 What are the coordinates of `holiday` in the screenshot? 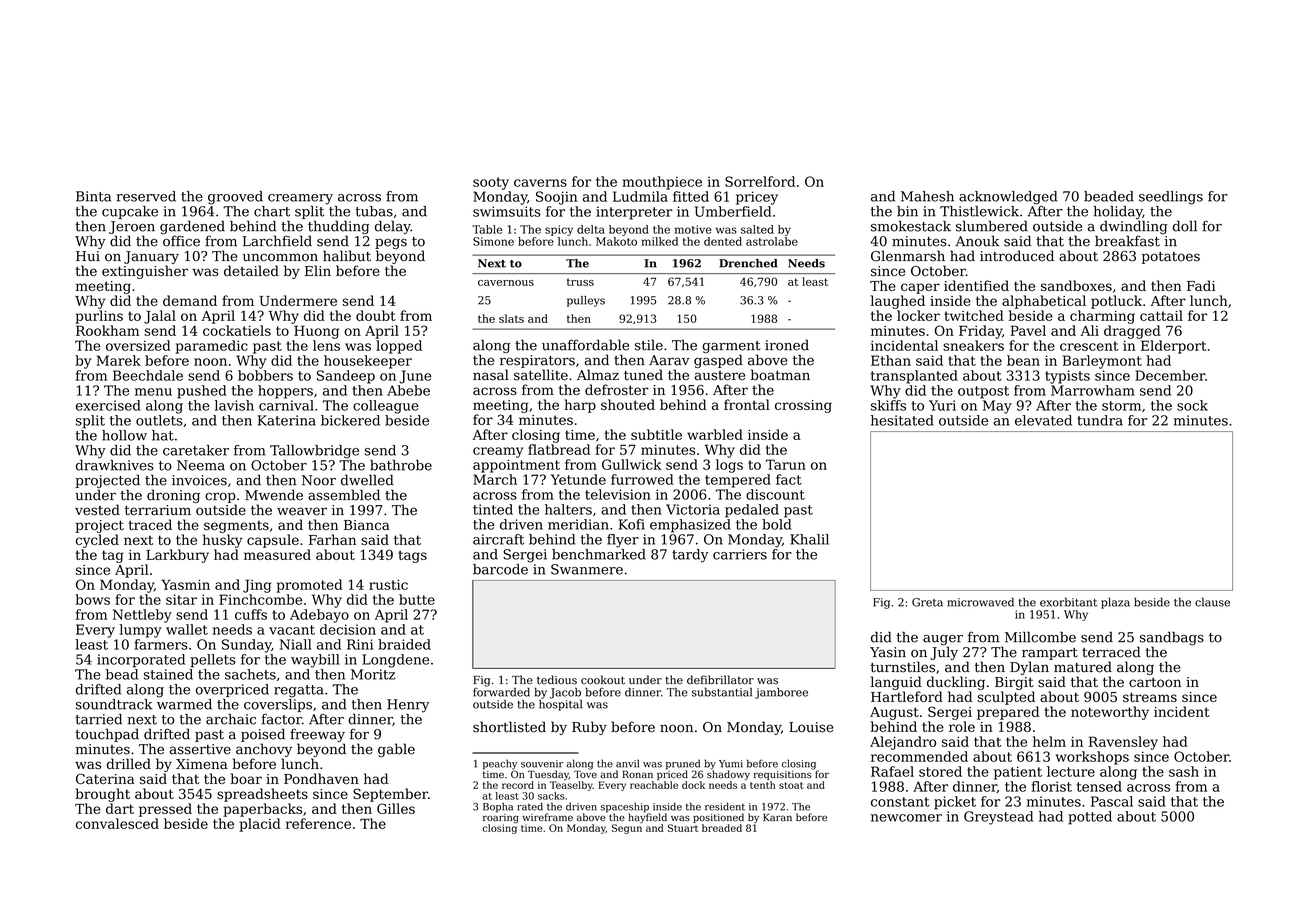 It's located at (1118, 213).
